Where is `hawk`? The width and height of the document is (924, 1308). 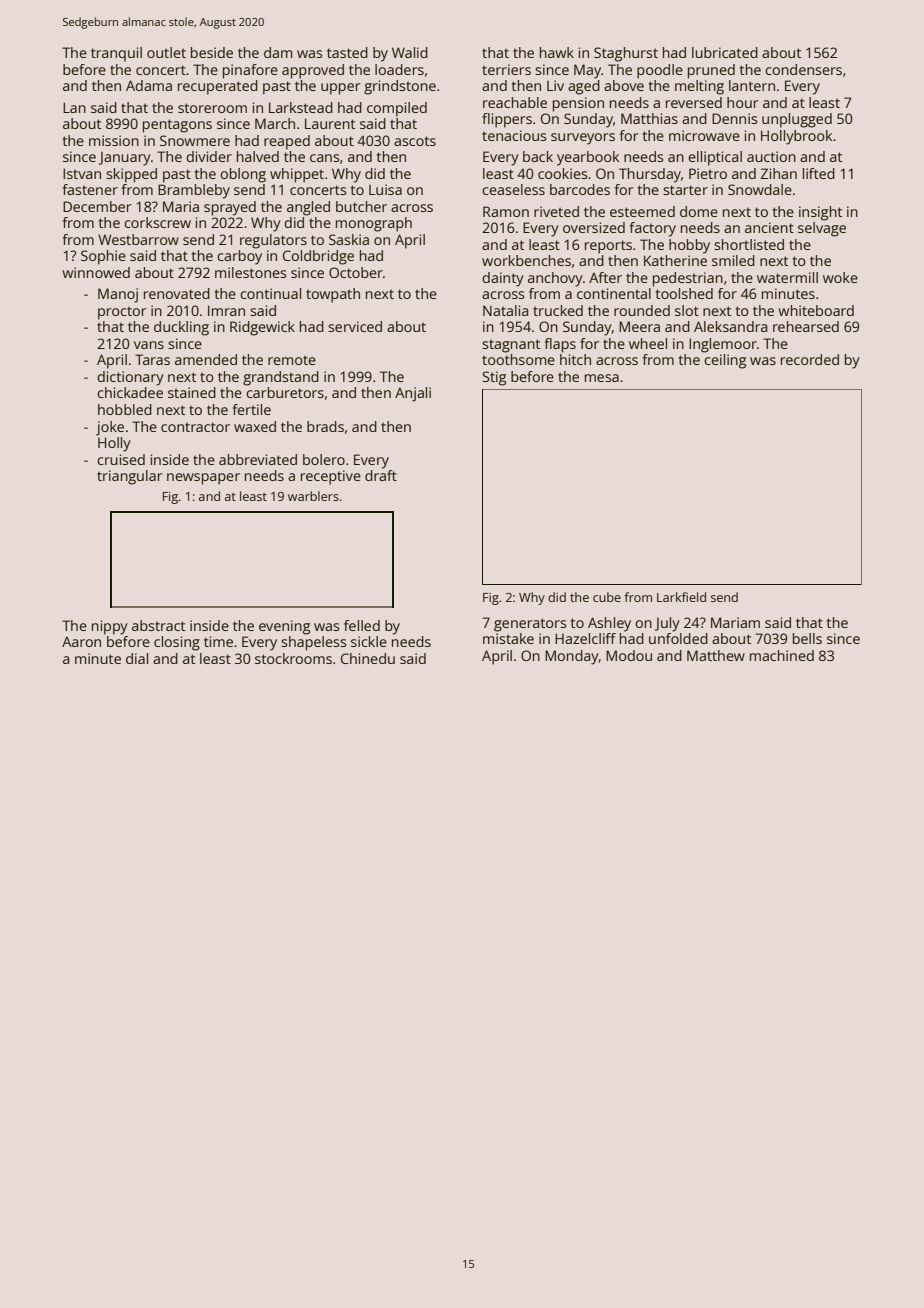 hawk is located at coordinates (557, 52).
